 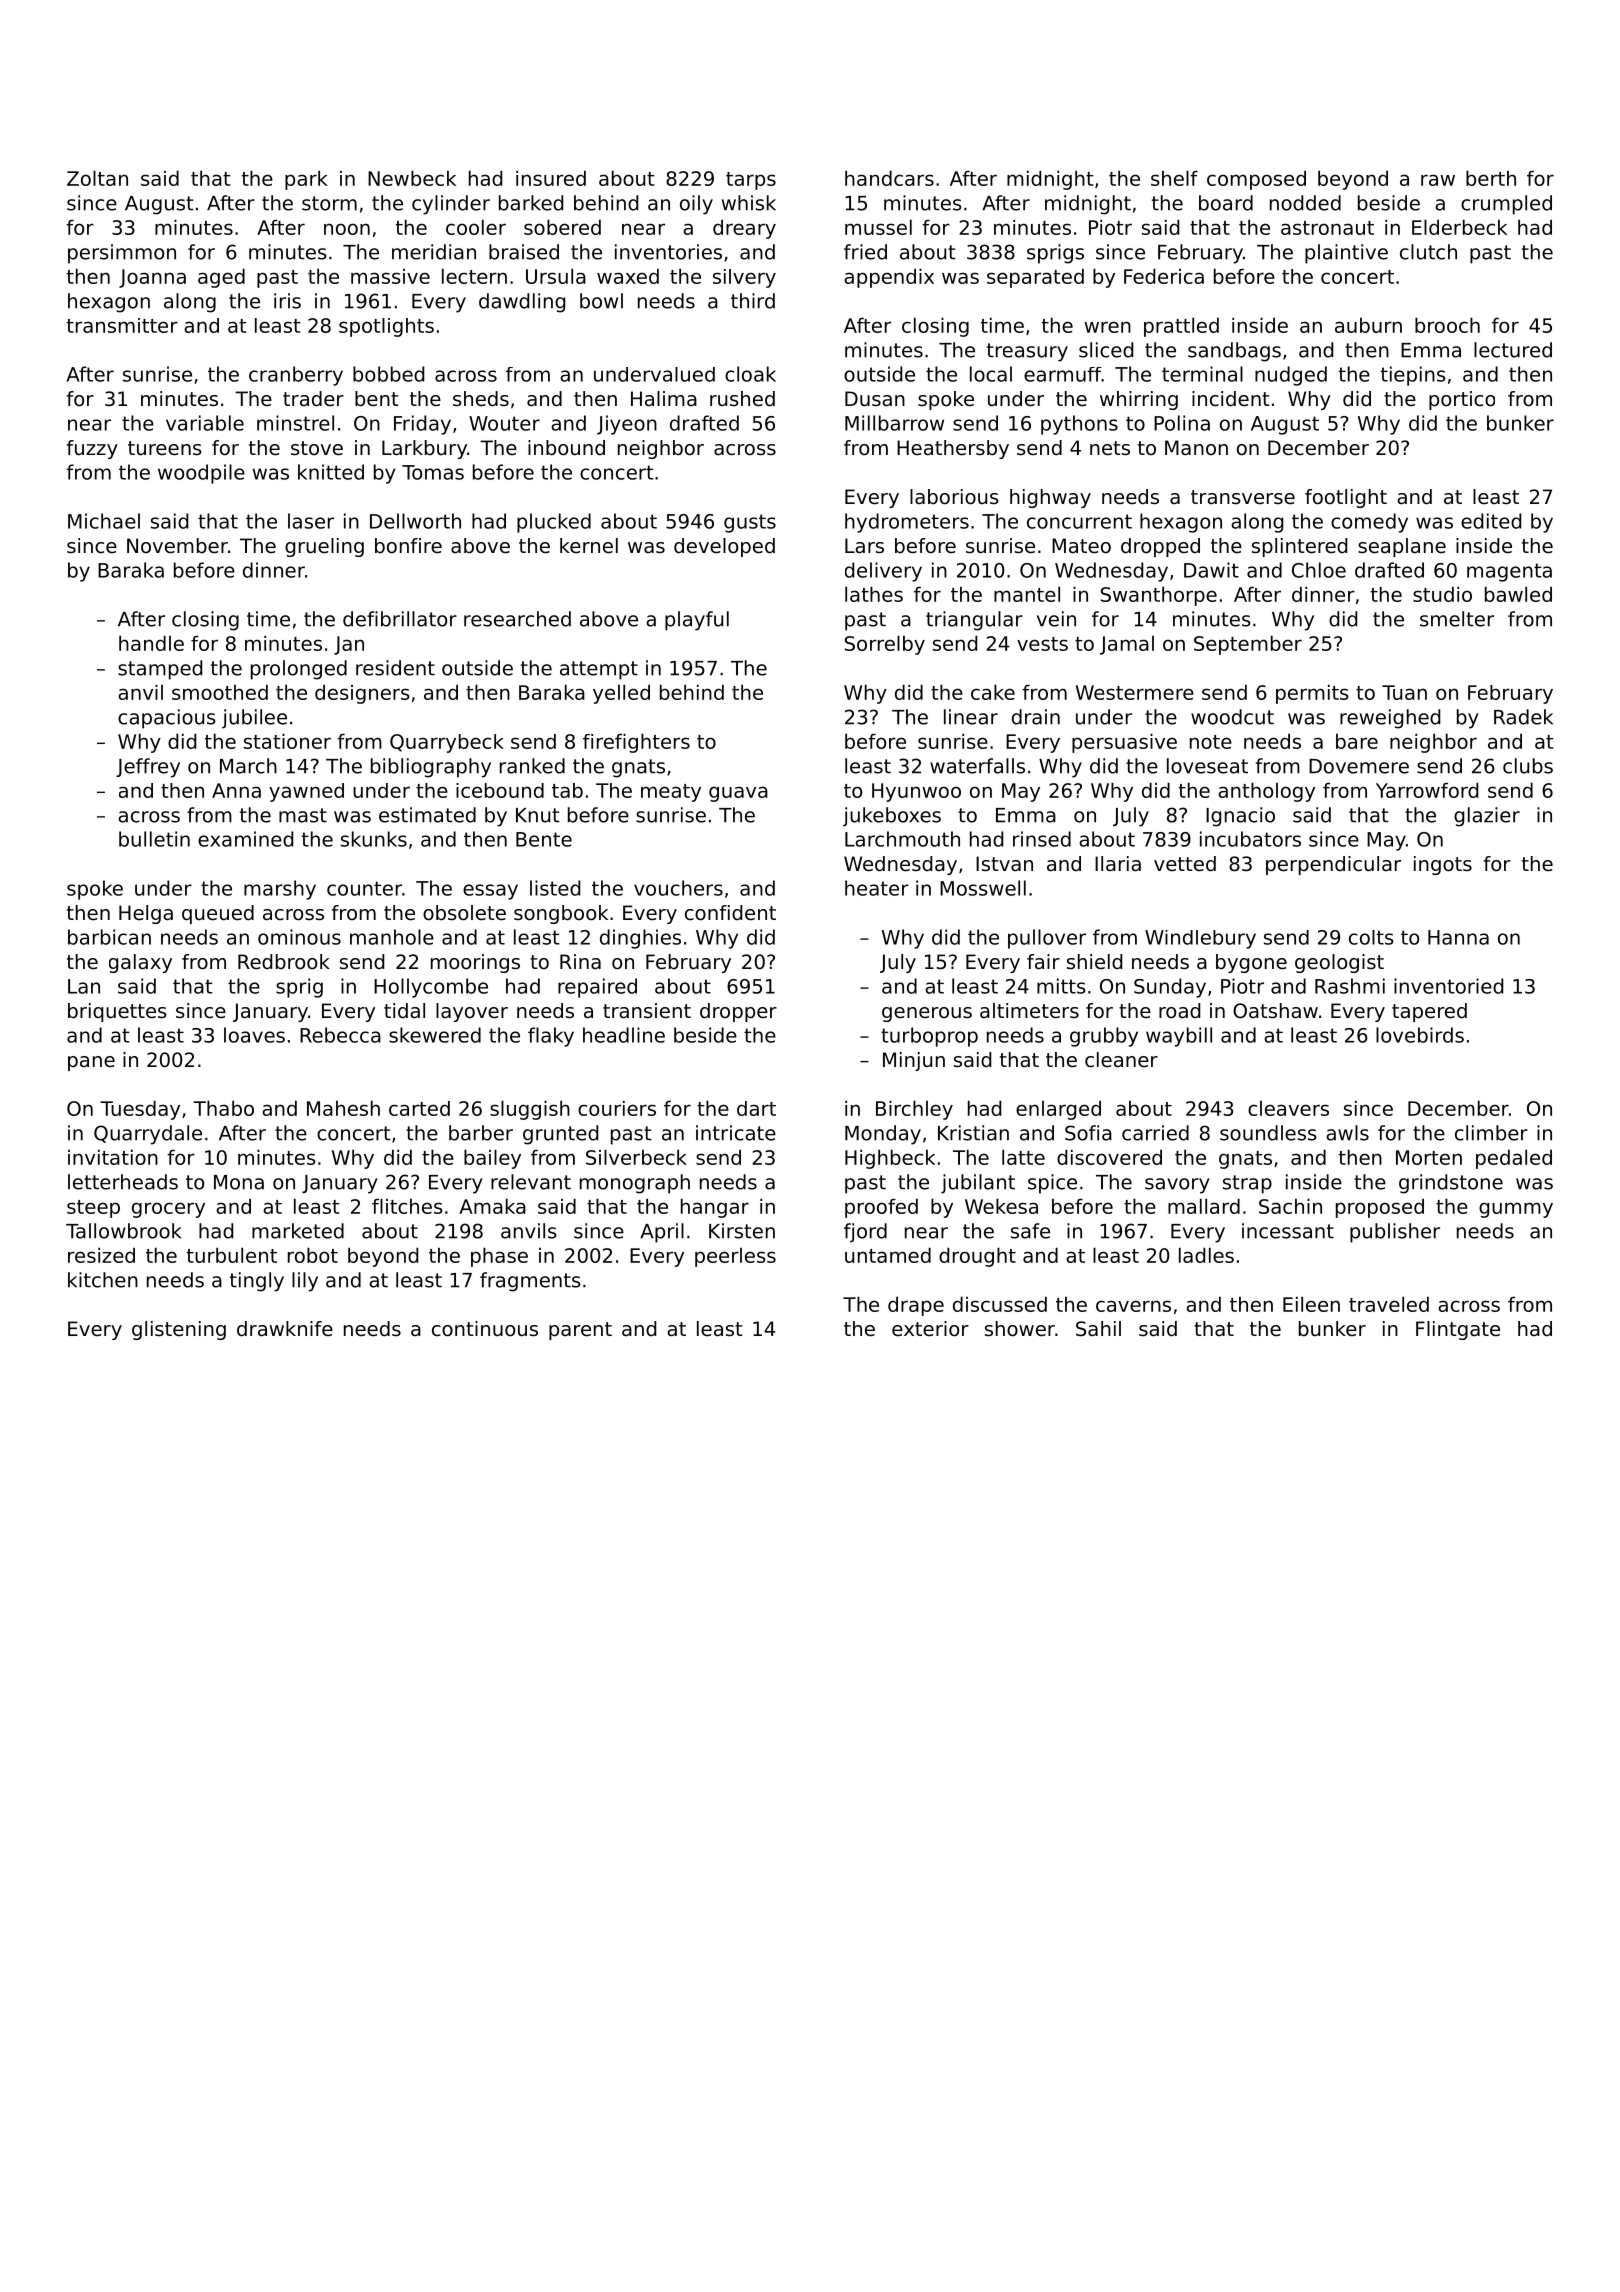 What do you see at coordinates (91, 1063) in the screenshot?
I see `pane` at bounding box center [91, 1063].
